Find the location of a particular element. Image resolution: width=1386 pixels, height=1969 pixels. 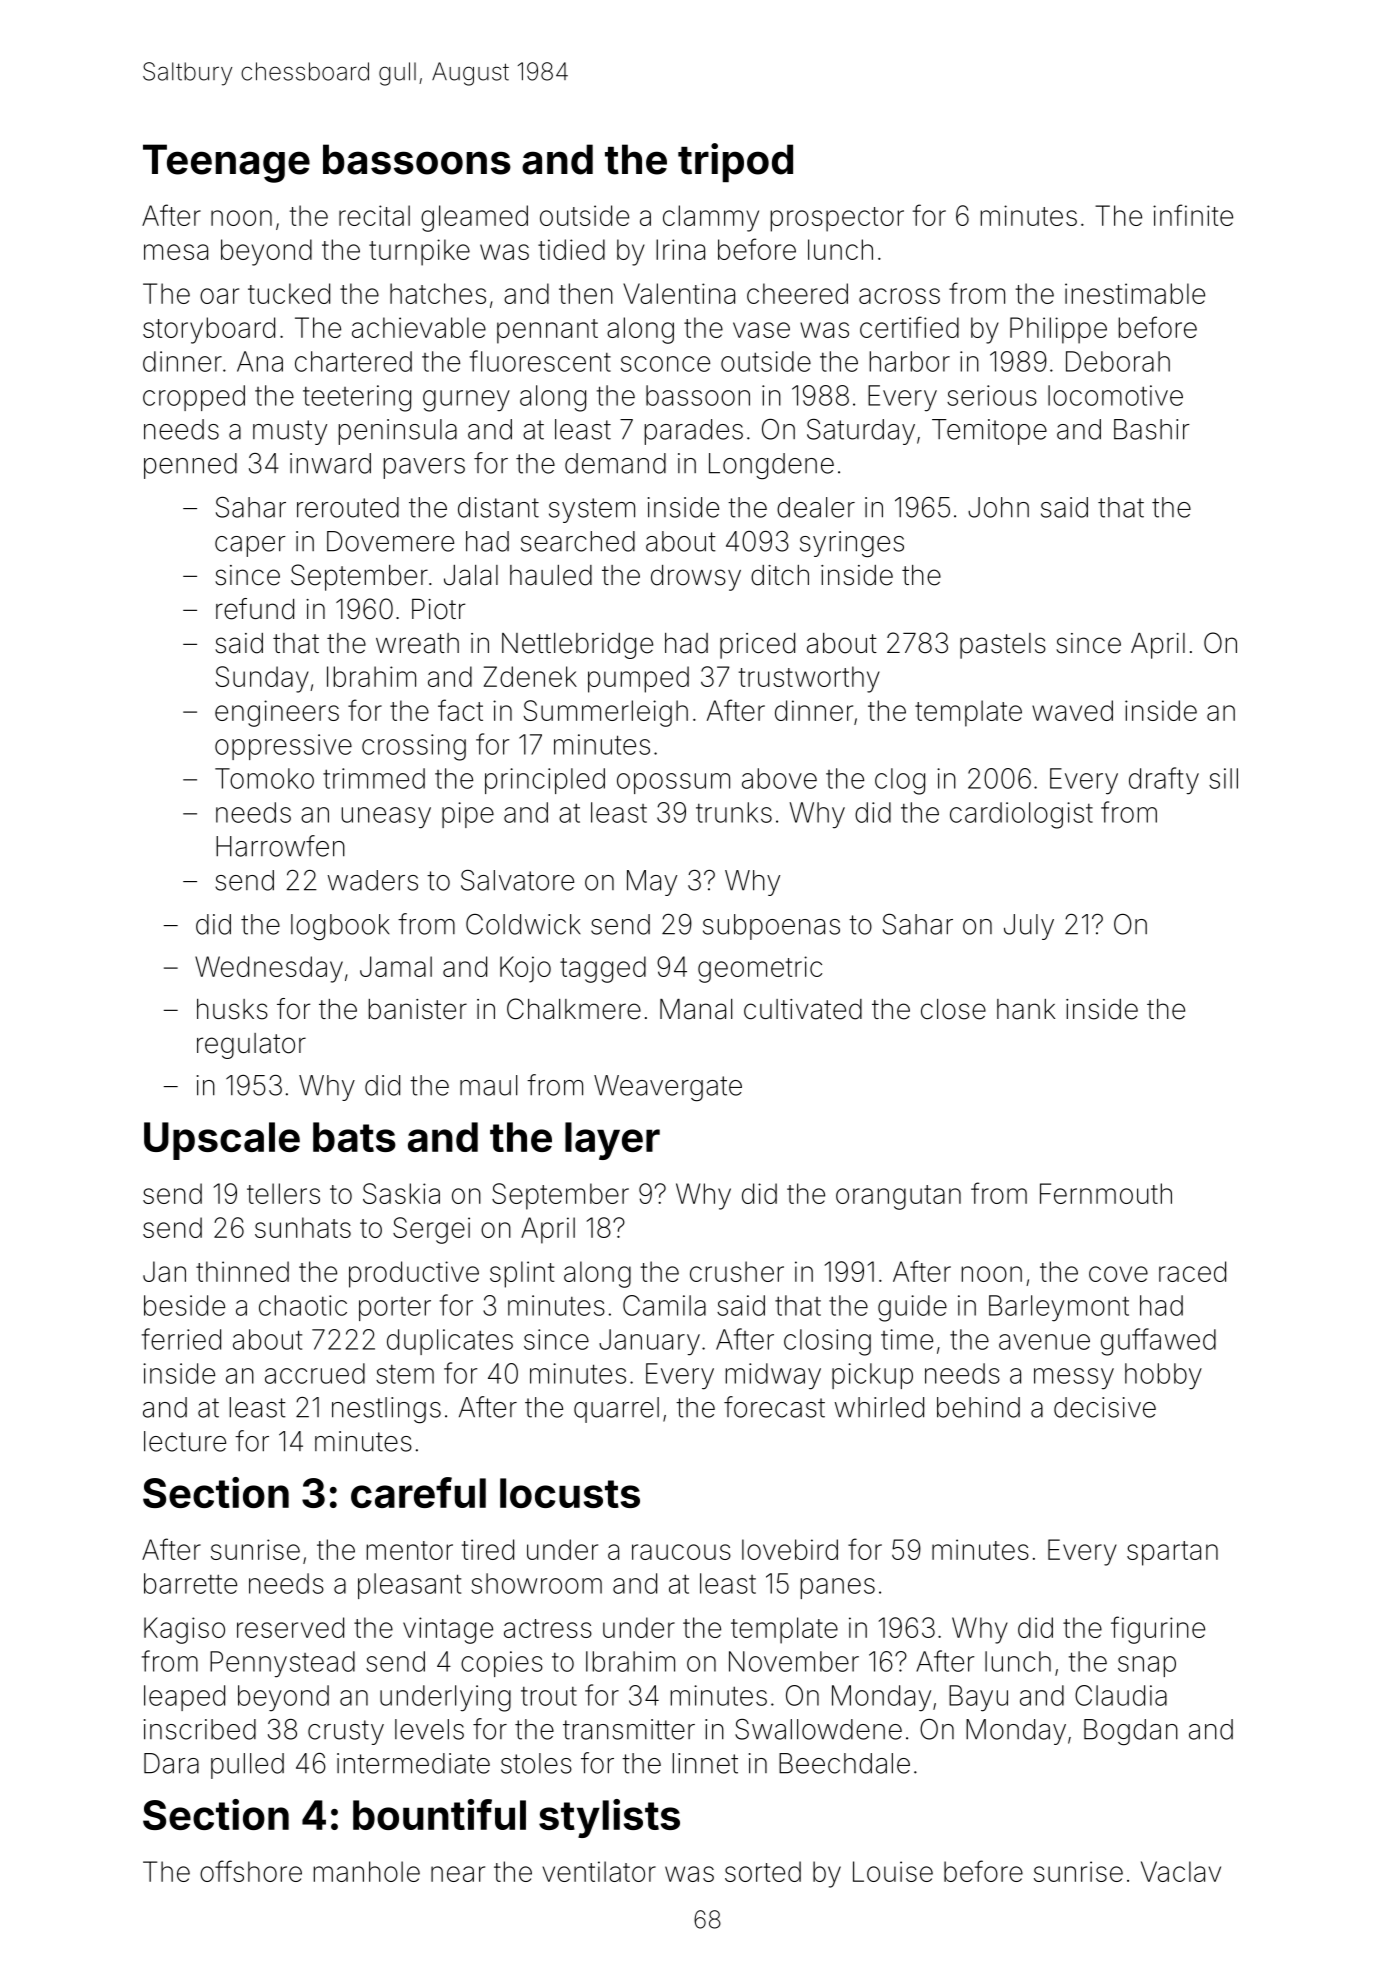

John is located at coordinates (998, 507).
